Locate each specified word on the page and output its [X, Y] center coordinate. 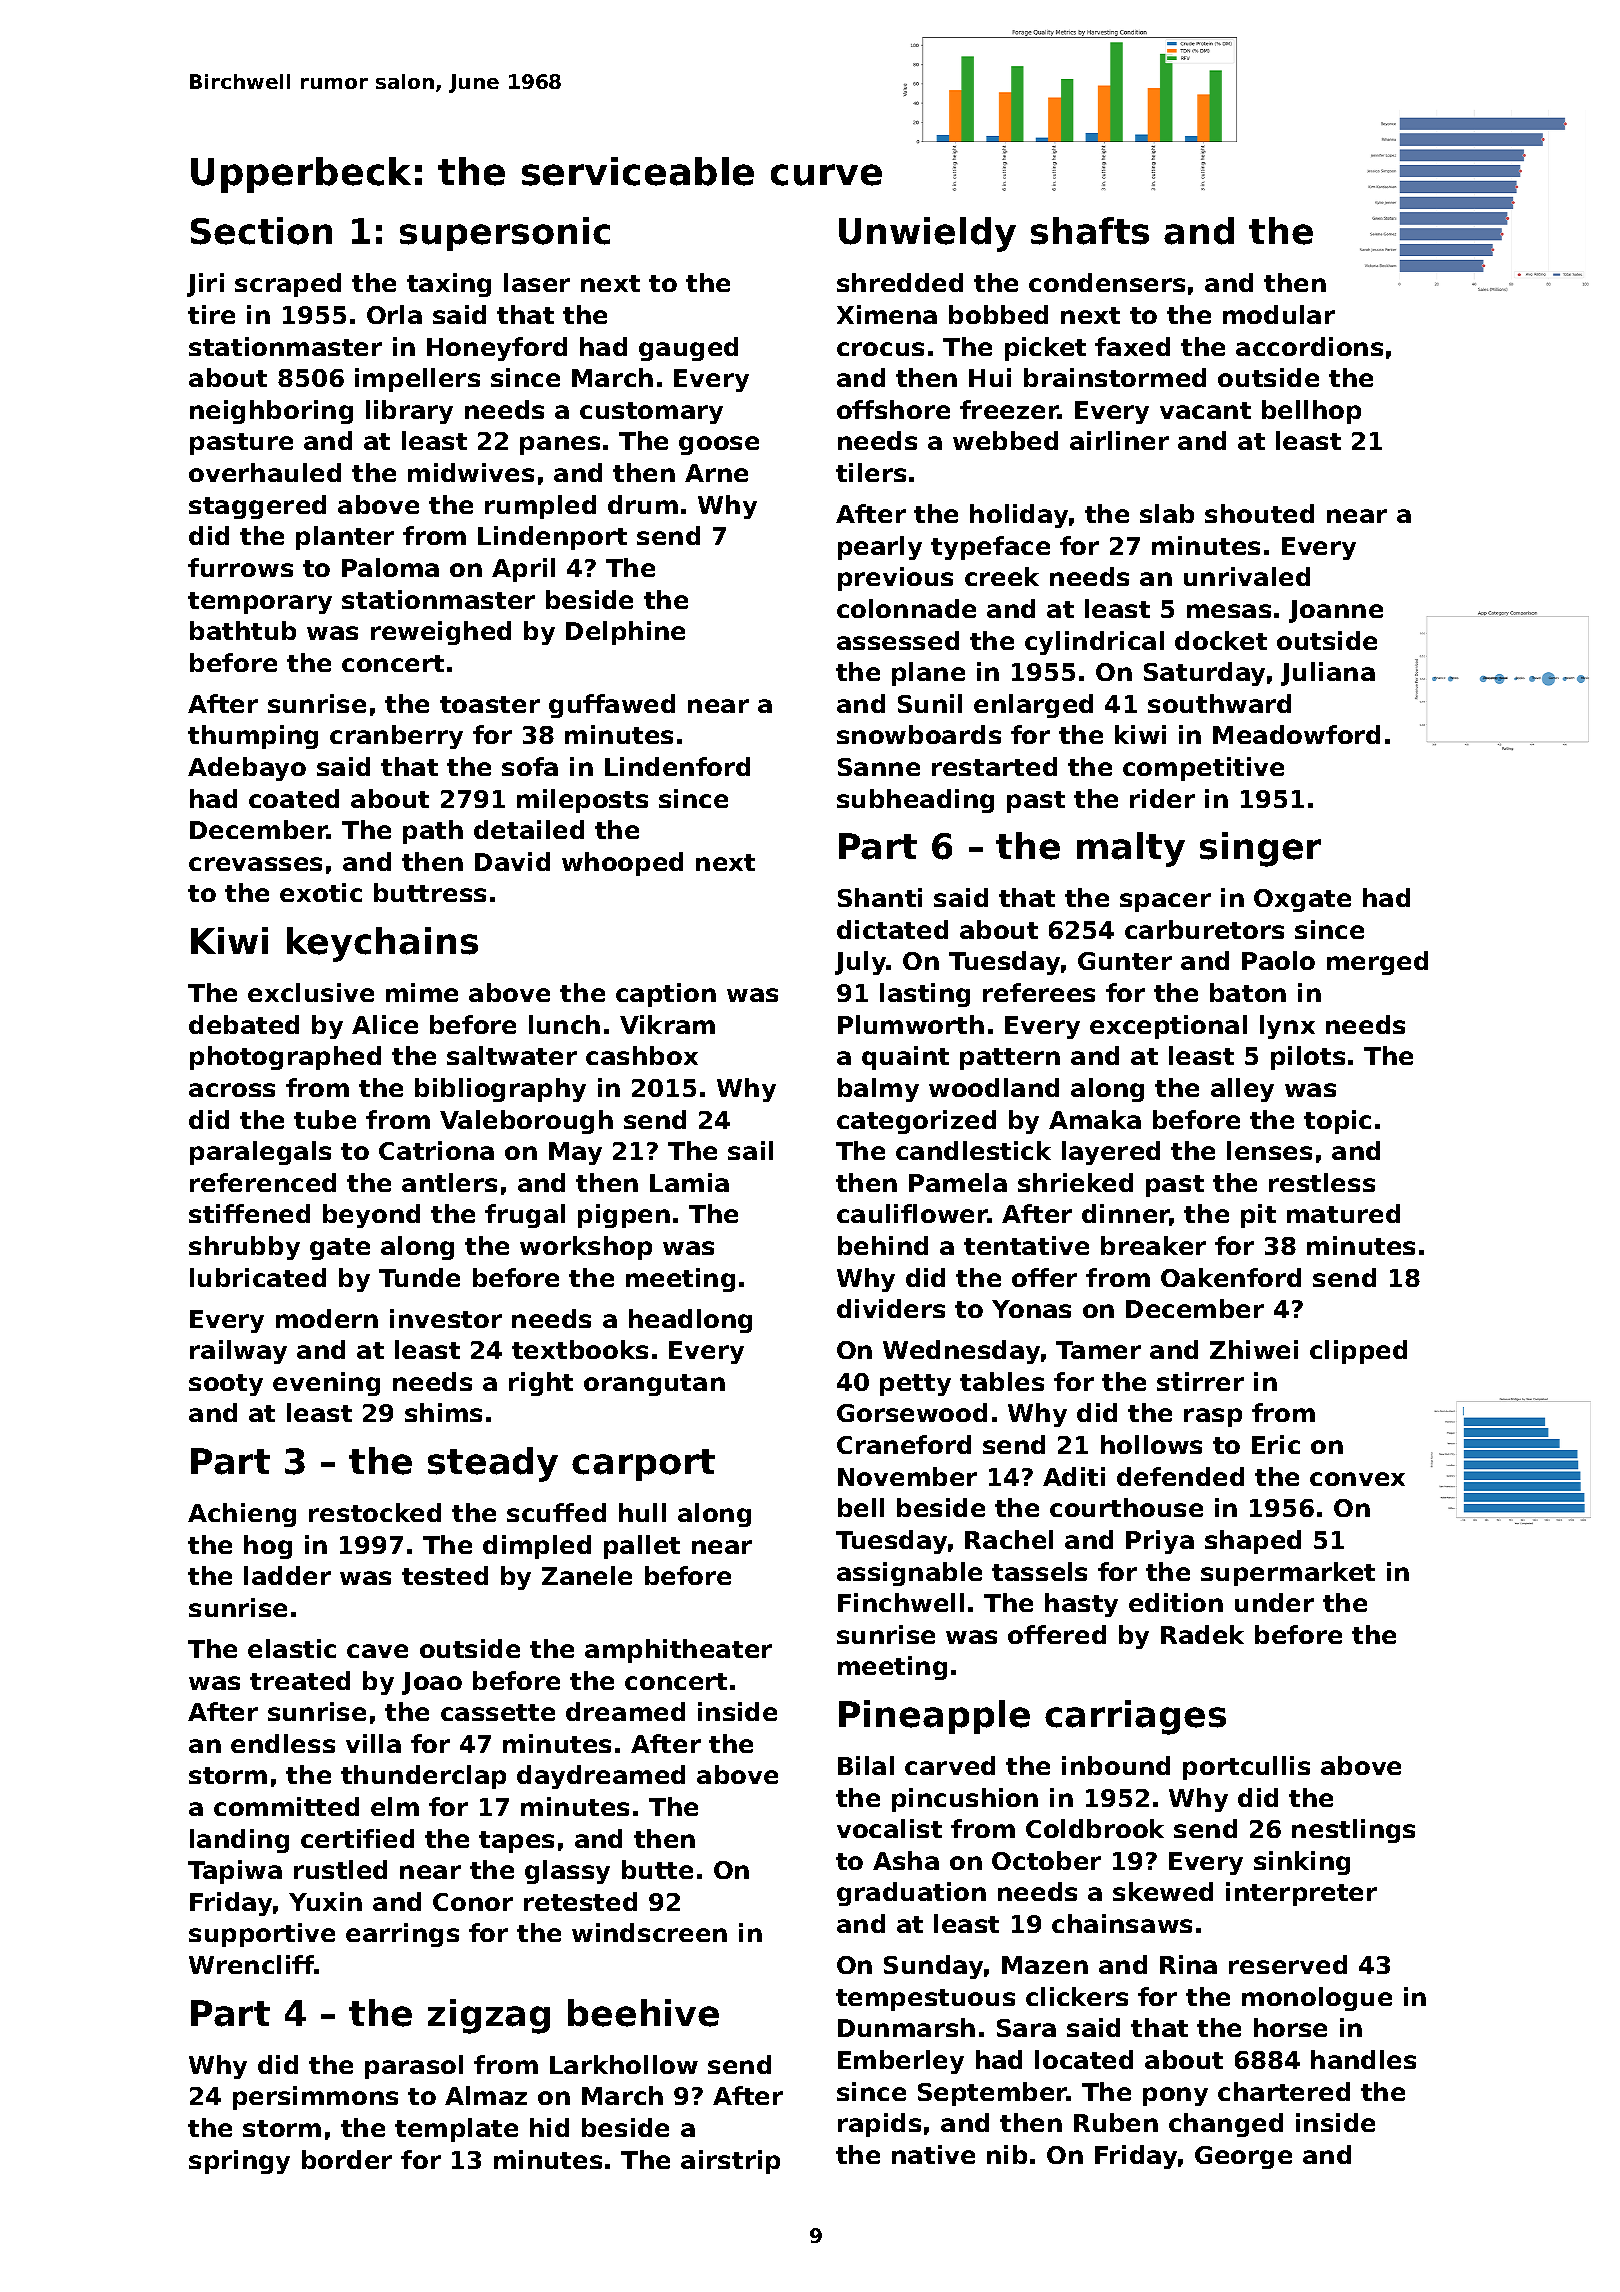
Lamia [689, 1182]
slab [1167, 513]
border [347, 2159]
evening [326, 1384]
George [1243, 2157]
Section [261, 231]
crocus [880, 349]
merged [1377, 963]
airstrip [730, 2162]
